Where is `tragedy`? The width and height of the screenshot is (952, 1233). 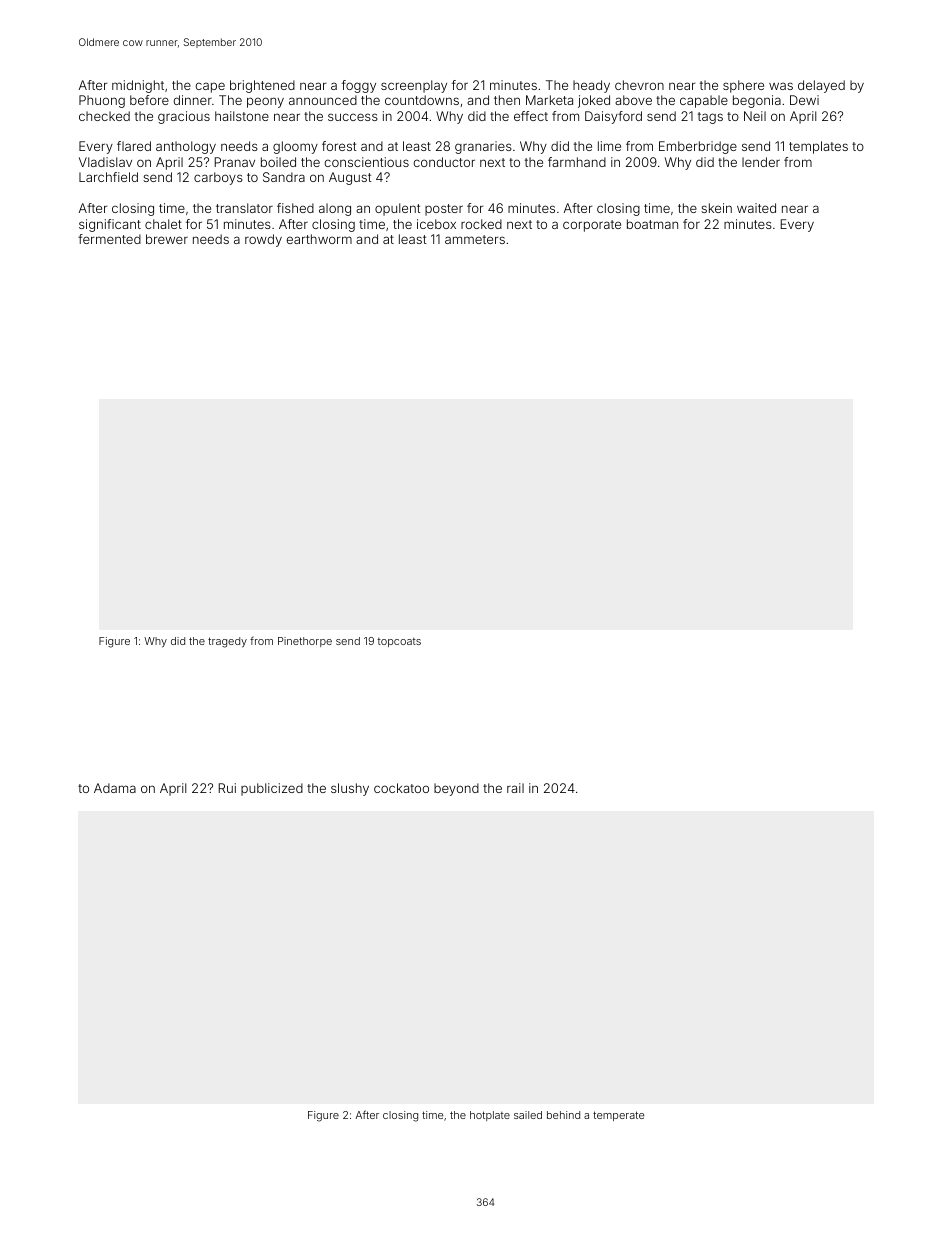 tragedy is located at coordinates (227, 642).
